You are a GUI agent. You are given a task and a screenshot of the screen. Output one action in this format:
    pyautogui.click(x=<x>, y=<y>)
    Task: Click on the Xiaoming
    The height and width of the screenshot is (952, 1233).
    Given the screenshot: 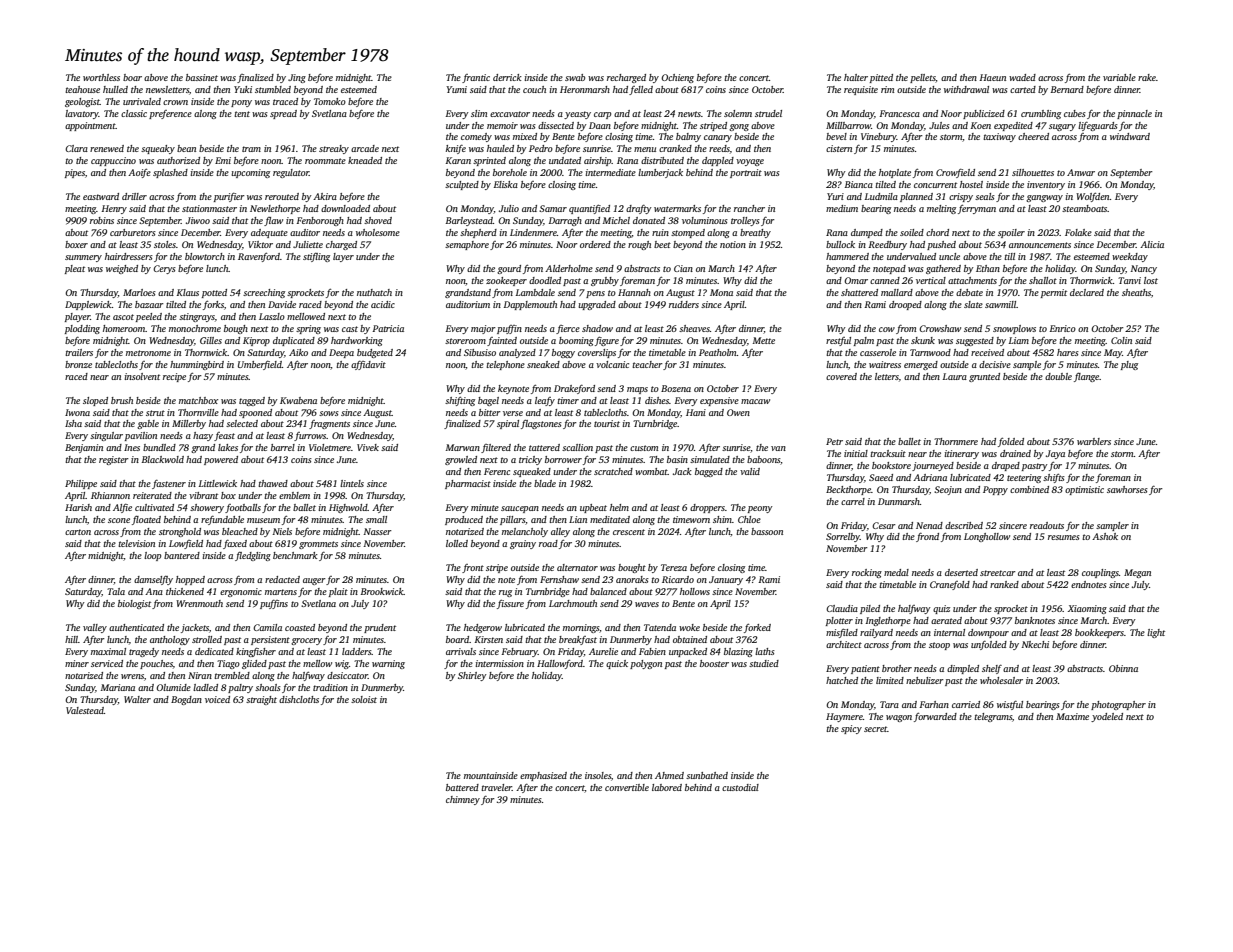 What is the action you would take?
    pyautogui.click(x=1087, y=609)
